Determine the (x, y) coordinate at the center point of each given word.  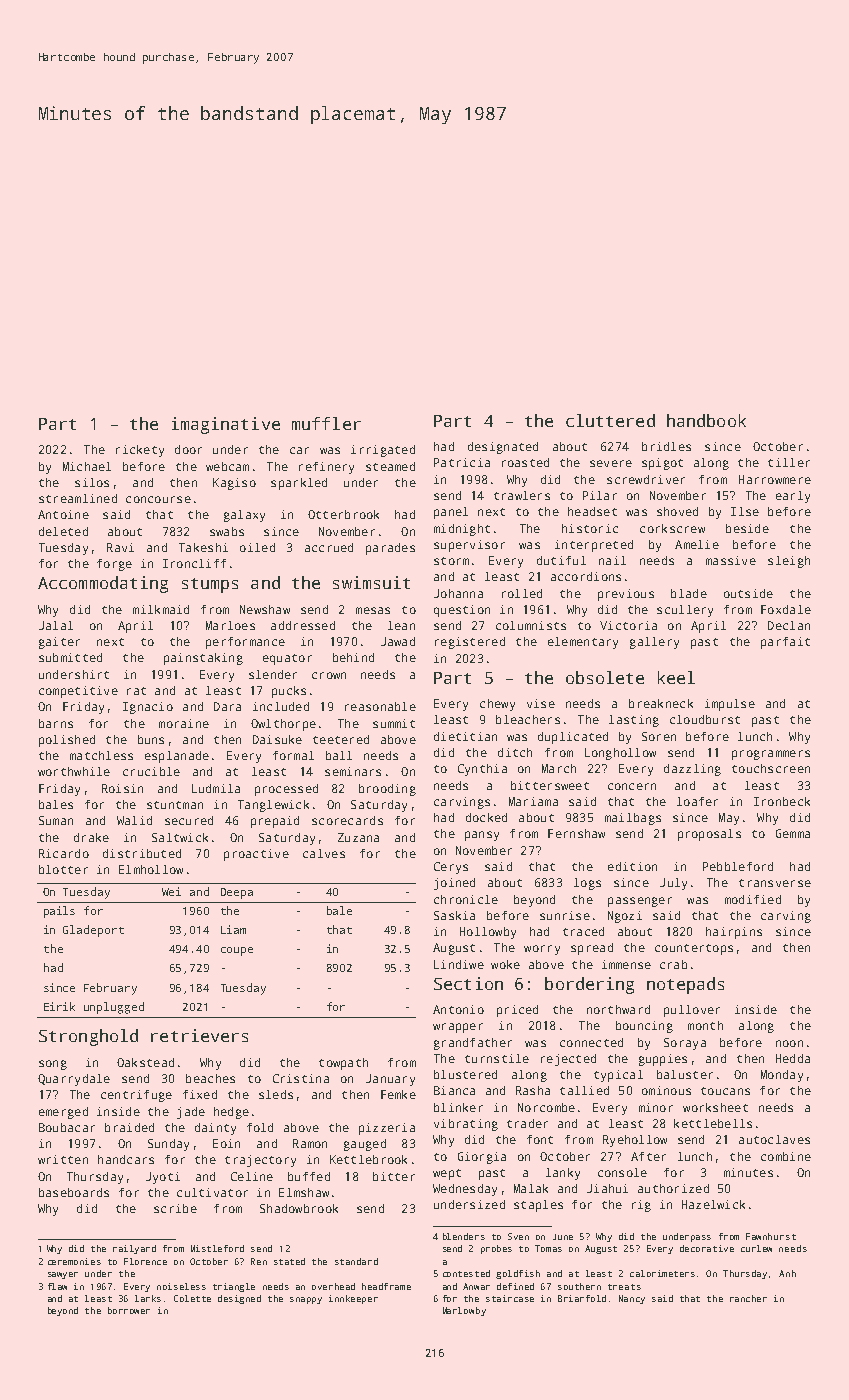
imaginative (226, 425)
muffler (326, 423)
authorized (673, 1188)
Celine (252, 1176)
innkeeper (353, 1299)
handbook (706, 420)
